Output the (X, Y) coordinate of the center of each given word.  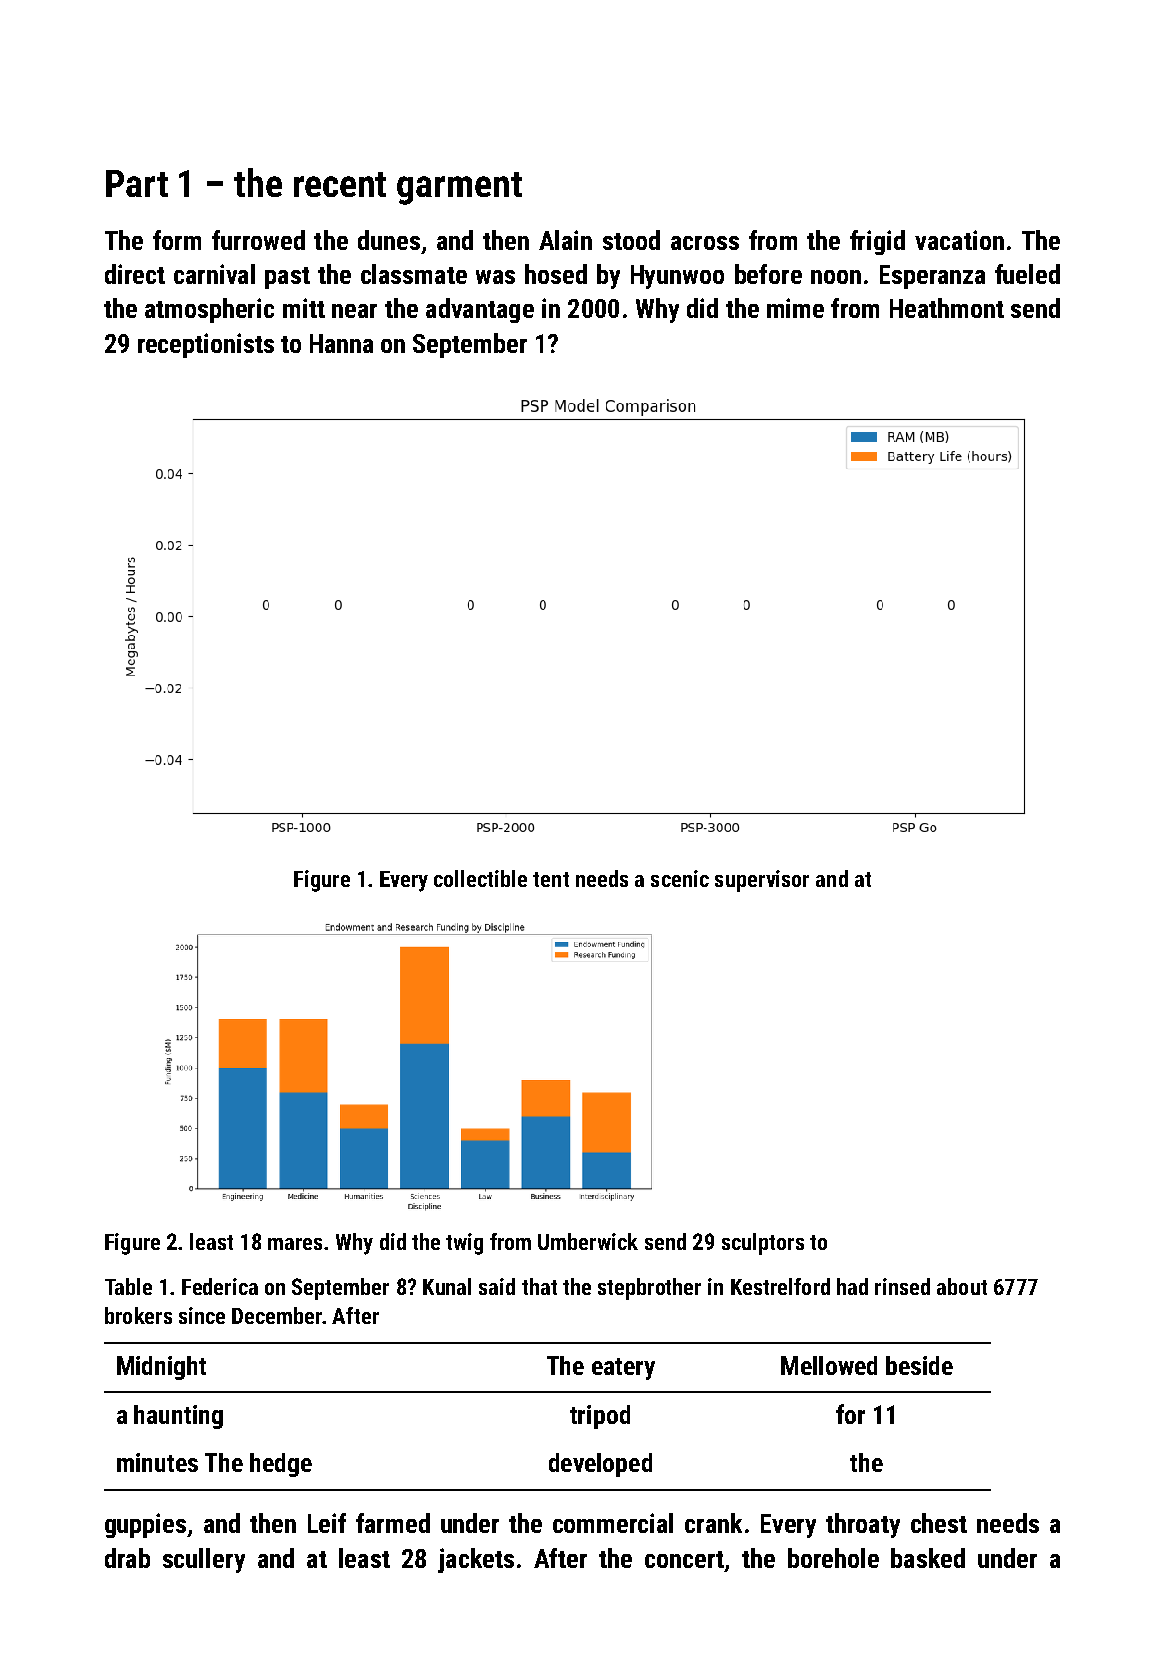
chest (939, 1523)
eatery (623, 1369)
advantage (480, 310)
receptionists (206, 345)
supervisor (762, 881)
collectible (480, 878)
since (202, 1315)
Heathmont (947, 308)
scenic (680, 878)
